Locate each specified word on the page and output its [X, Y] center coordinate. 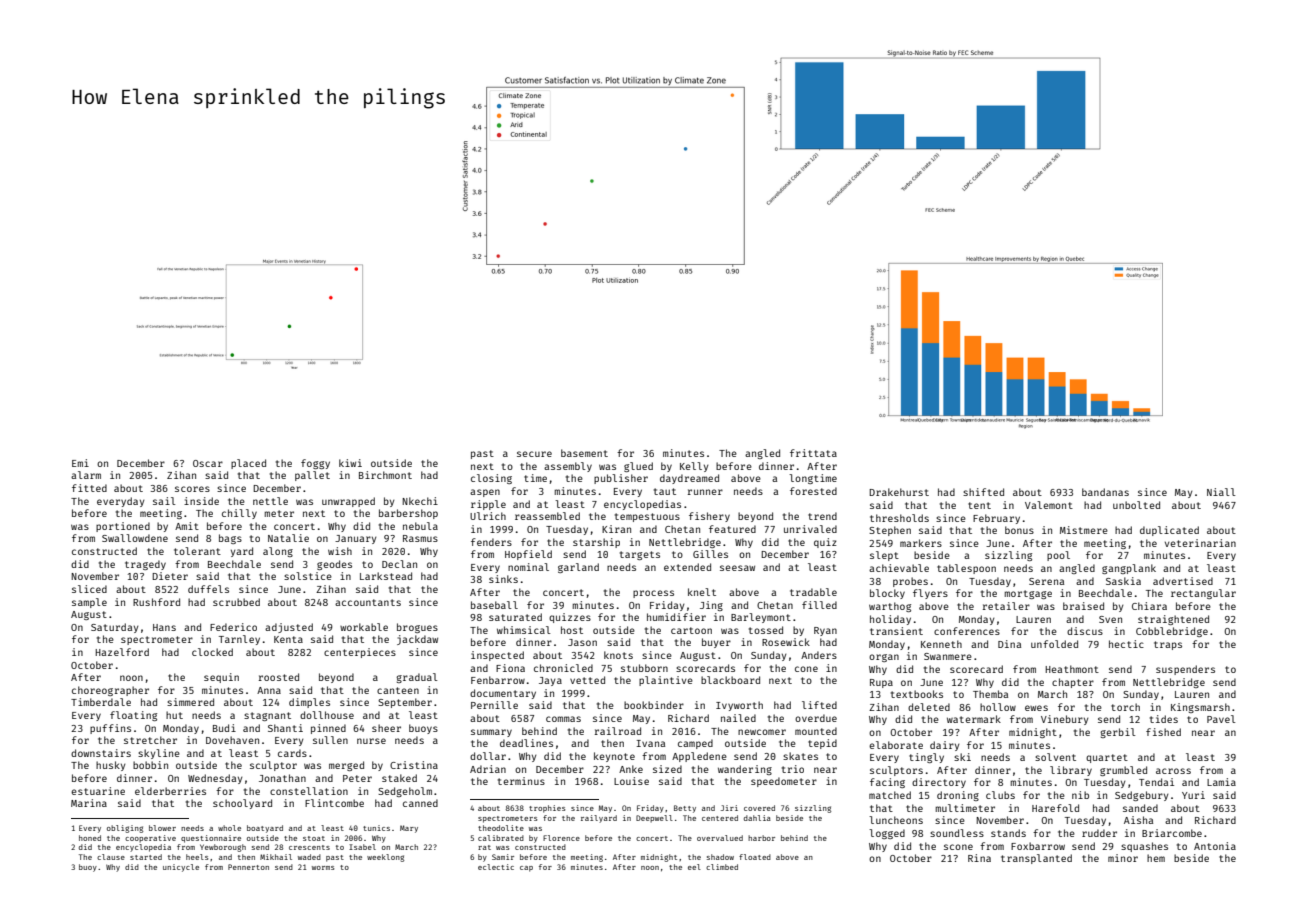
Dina [1009, 644]
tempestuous [647, 517]
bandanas [1105, 492]
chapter [1073, 683]
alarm [86, 475]
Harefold [1055, 808]
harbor [761, 838]
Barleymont [761, 618]
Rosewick [786, 642]
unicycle [181, 868]
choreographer [110, 691]
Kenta [288, 639]
